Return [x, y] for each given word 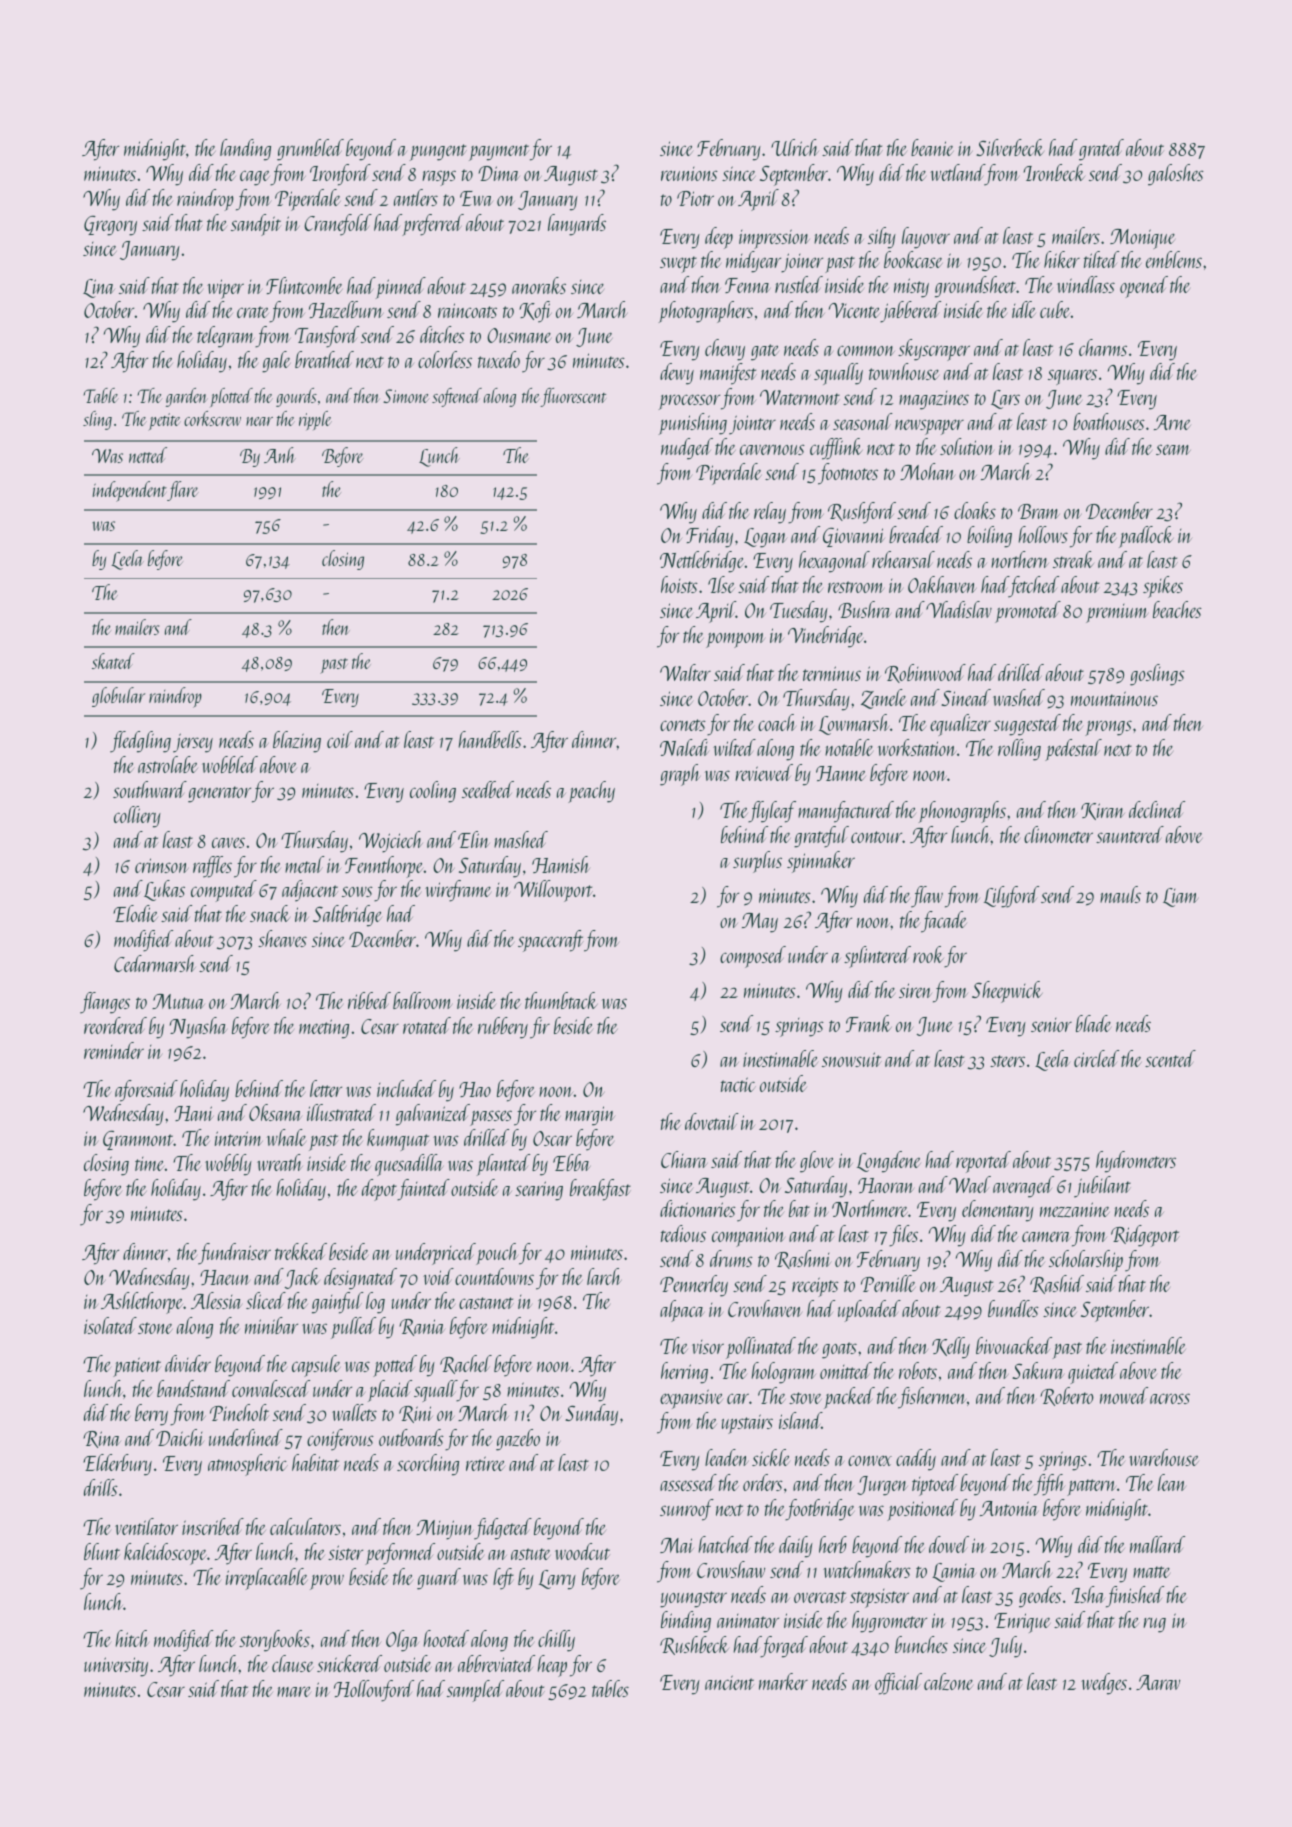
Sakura [1038, 1370]
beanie [932, 147]
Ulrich [795, 147]
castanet [486, 1303]
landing [245, 150]
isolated [110, 1325]
